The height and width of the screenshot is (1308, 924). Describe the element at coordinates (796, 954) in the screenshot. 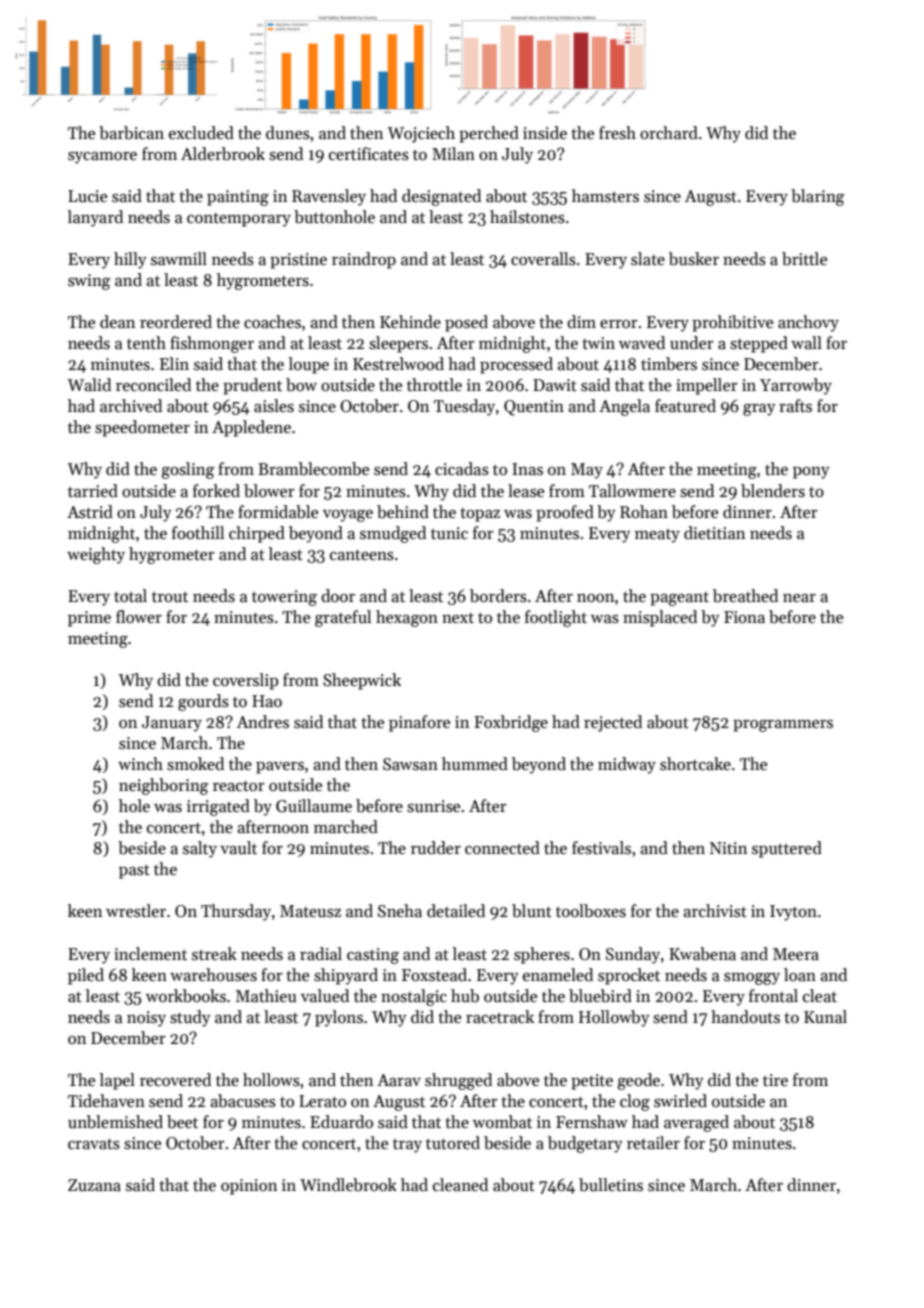

I see `Meera` at that location.
